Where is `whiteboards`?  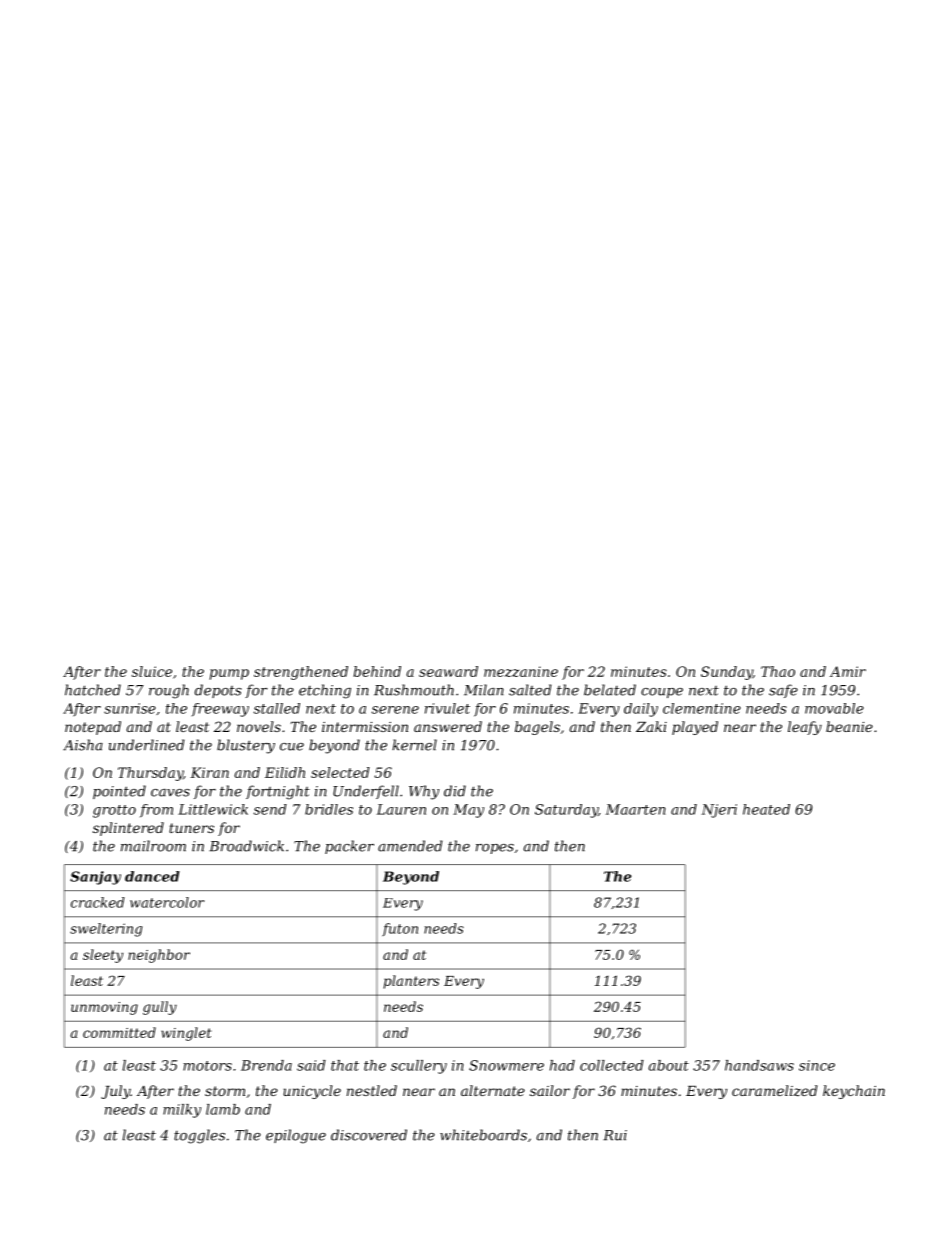 whiteboards is located at coordinates (483, 1135).
